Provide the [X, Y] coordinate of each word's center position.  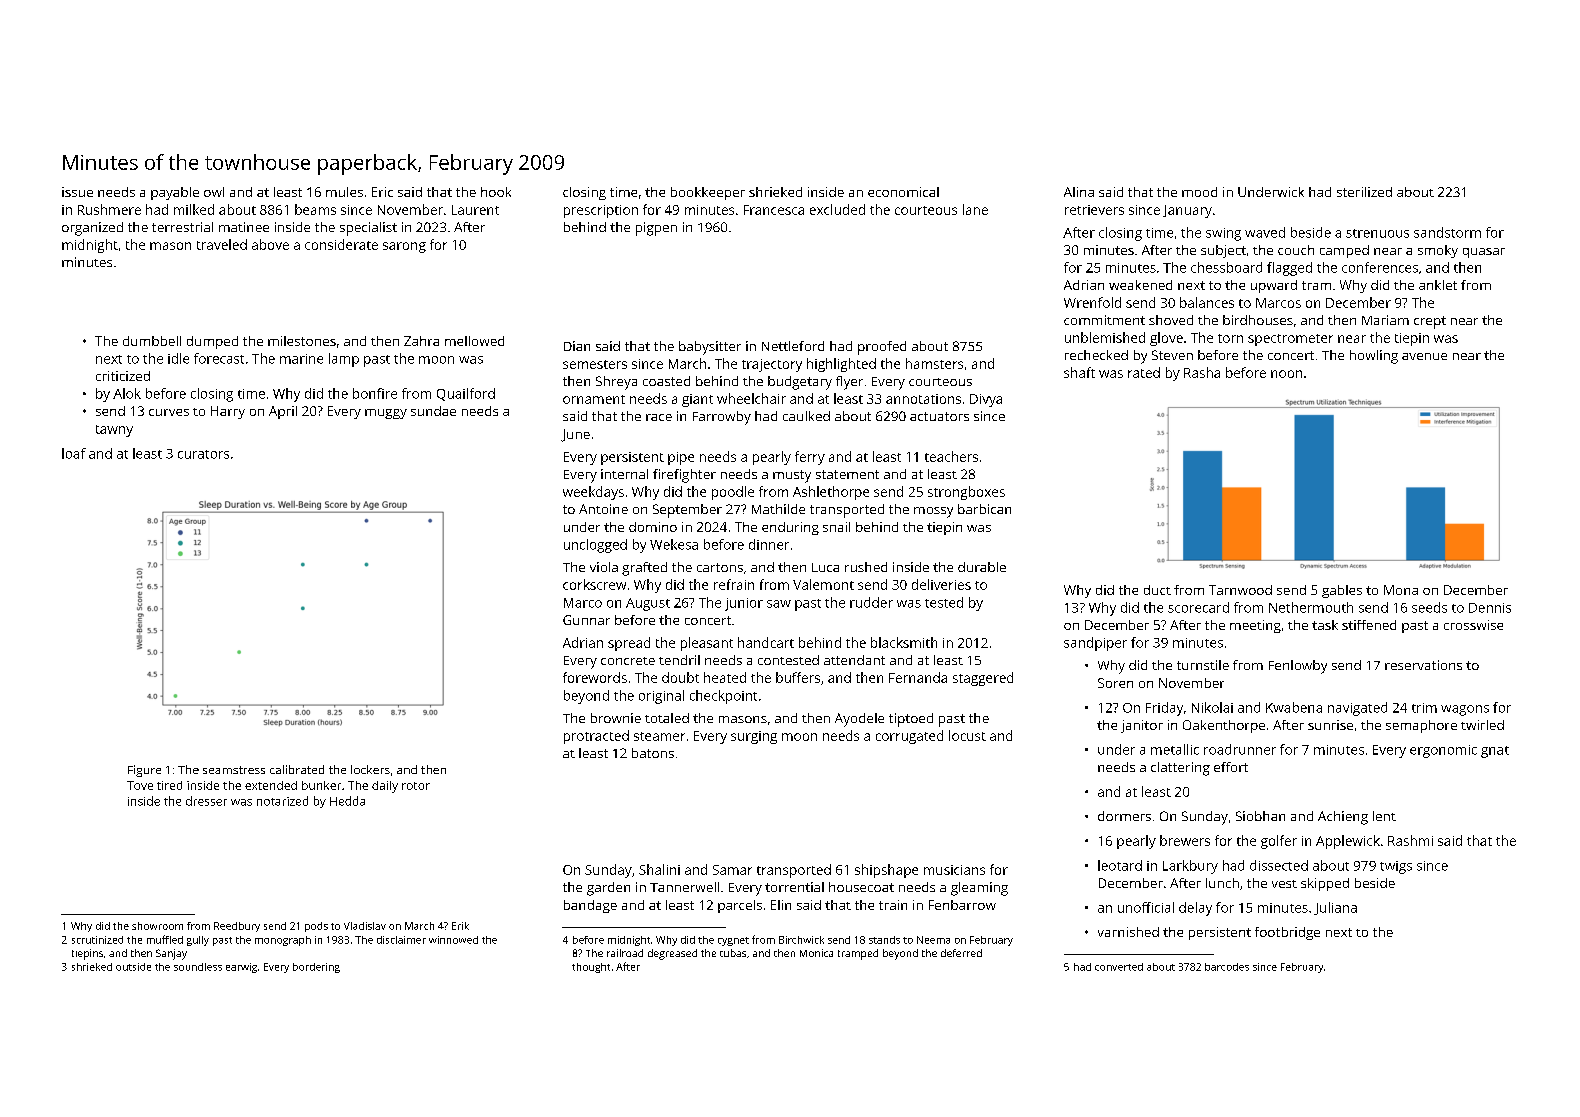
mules [344, 192]
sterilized [1364, 192]
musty [792, 476]
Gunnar [586, 620]
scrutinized [97, 940]
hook [496, 192]
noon [1286, 374]
